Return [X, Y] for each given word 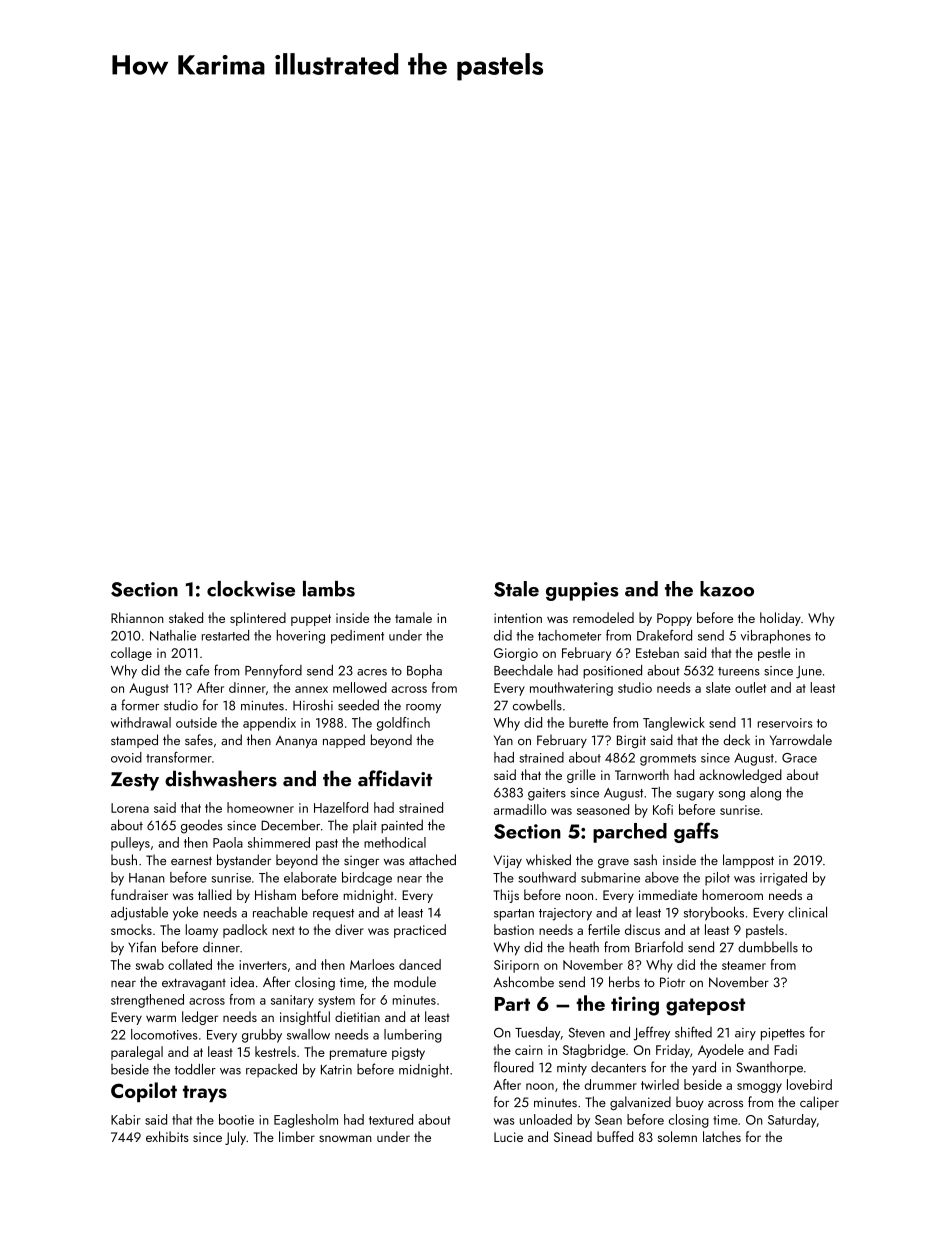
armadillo [520, 809]
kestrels [275, 1051]
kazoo [727, 589]
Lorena [130, 808]
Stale [516, 589]
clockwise [251, 589]
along [765, 794]
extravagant [194, 984]
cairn [529, 1050]
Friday [673, 1051]
